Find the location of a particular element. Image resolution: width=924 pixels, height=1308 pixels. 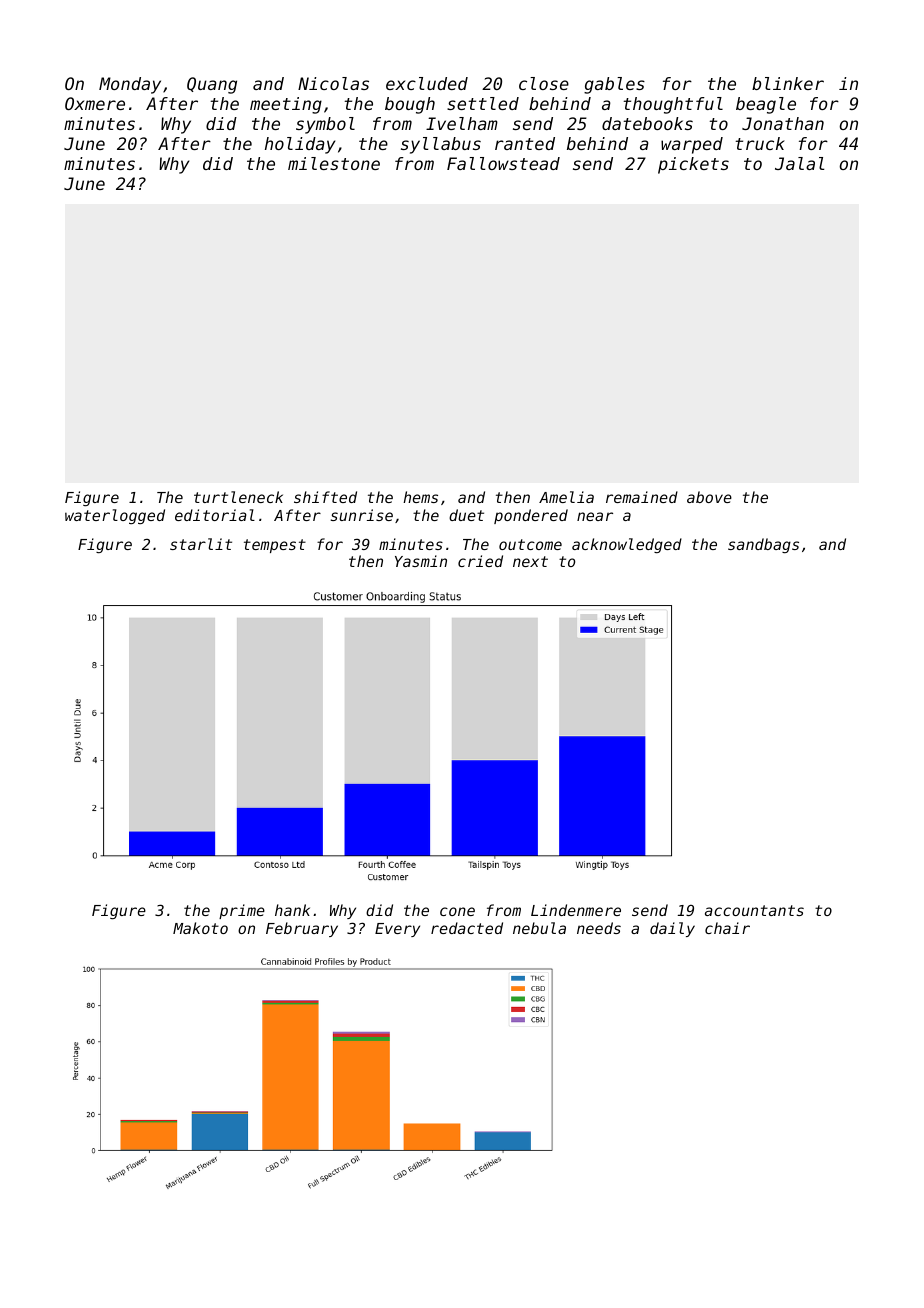

Oxmere is located at coordinates (95, 103).
